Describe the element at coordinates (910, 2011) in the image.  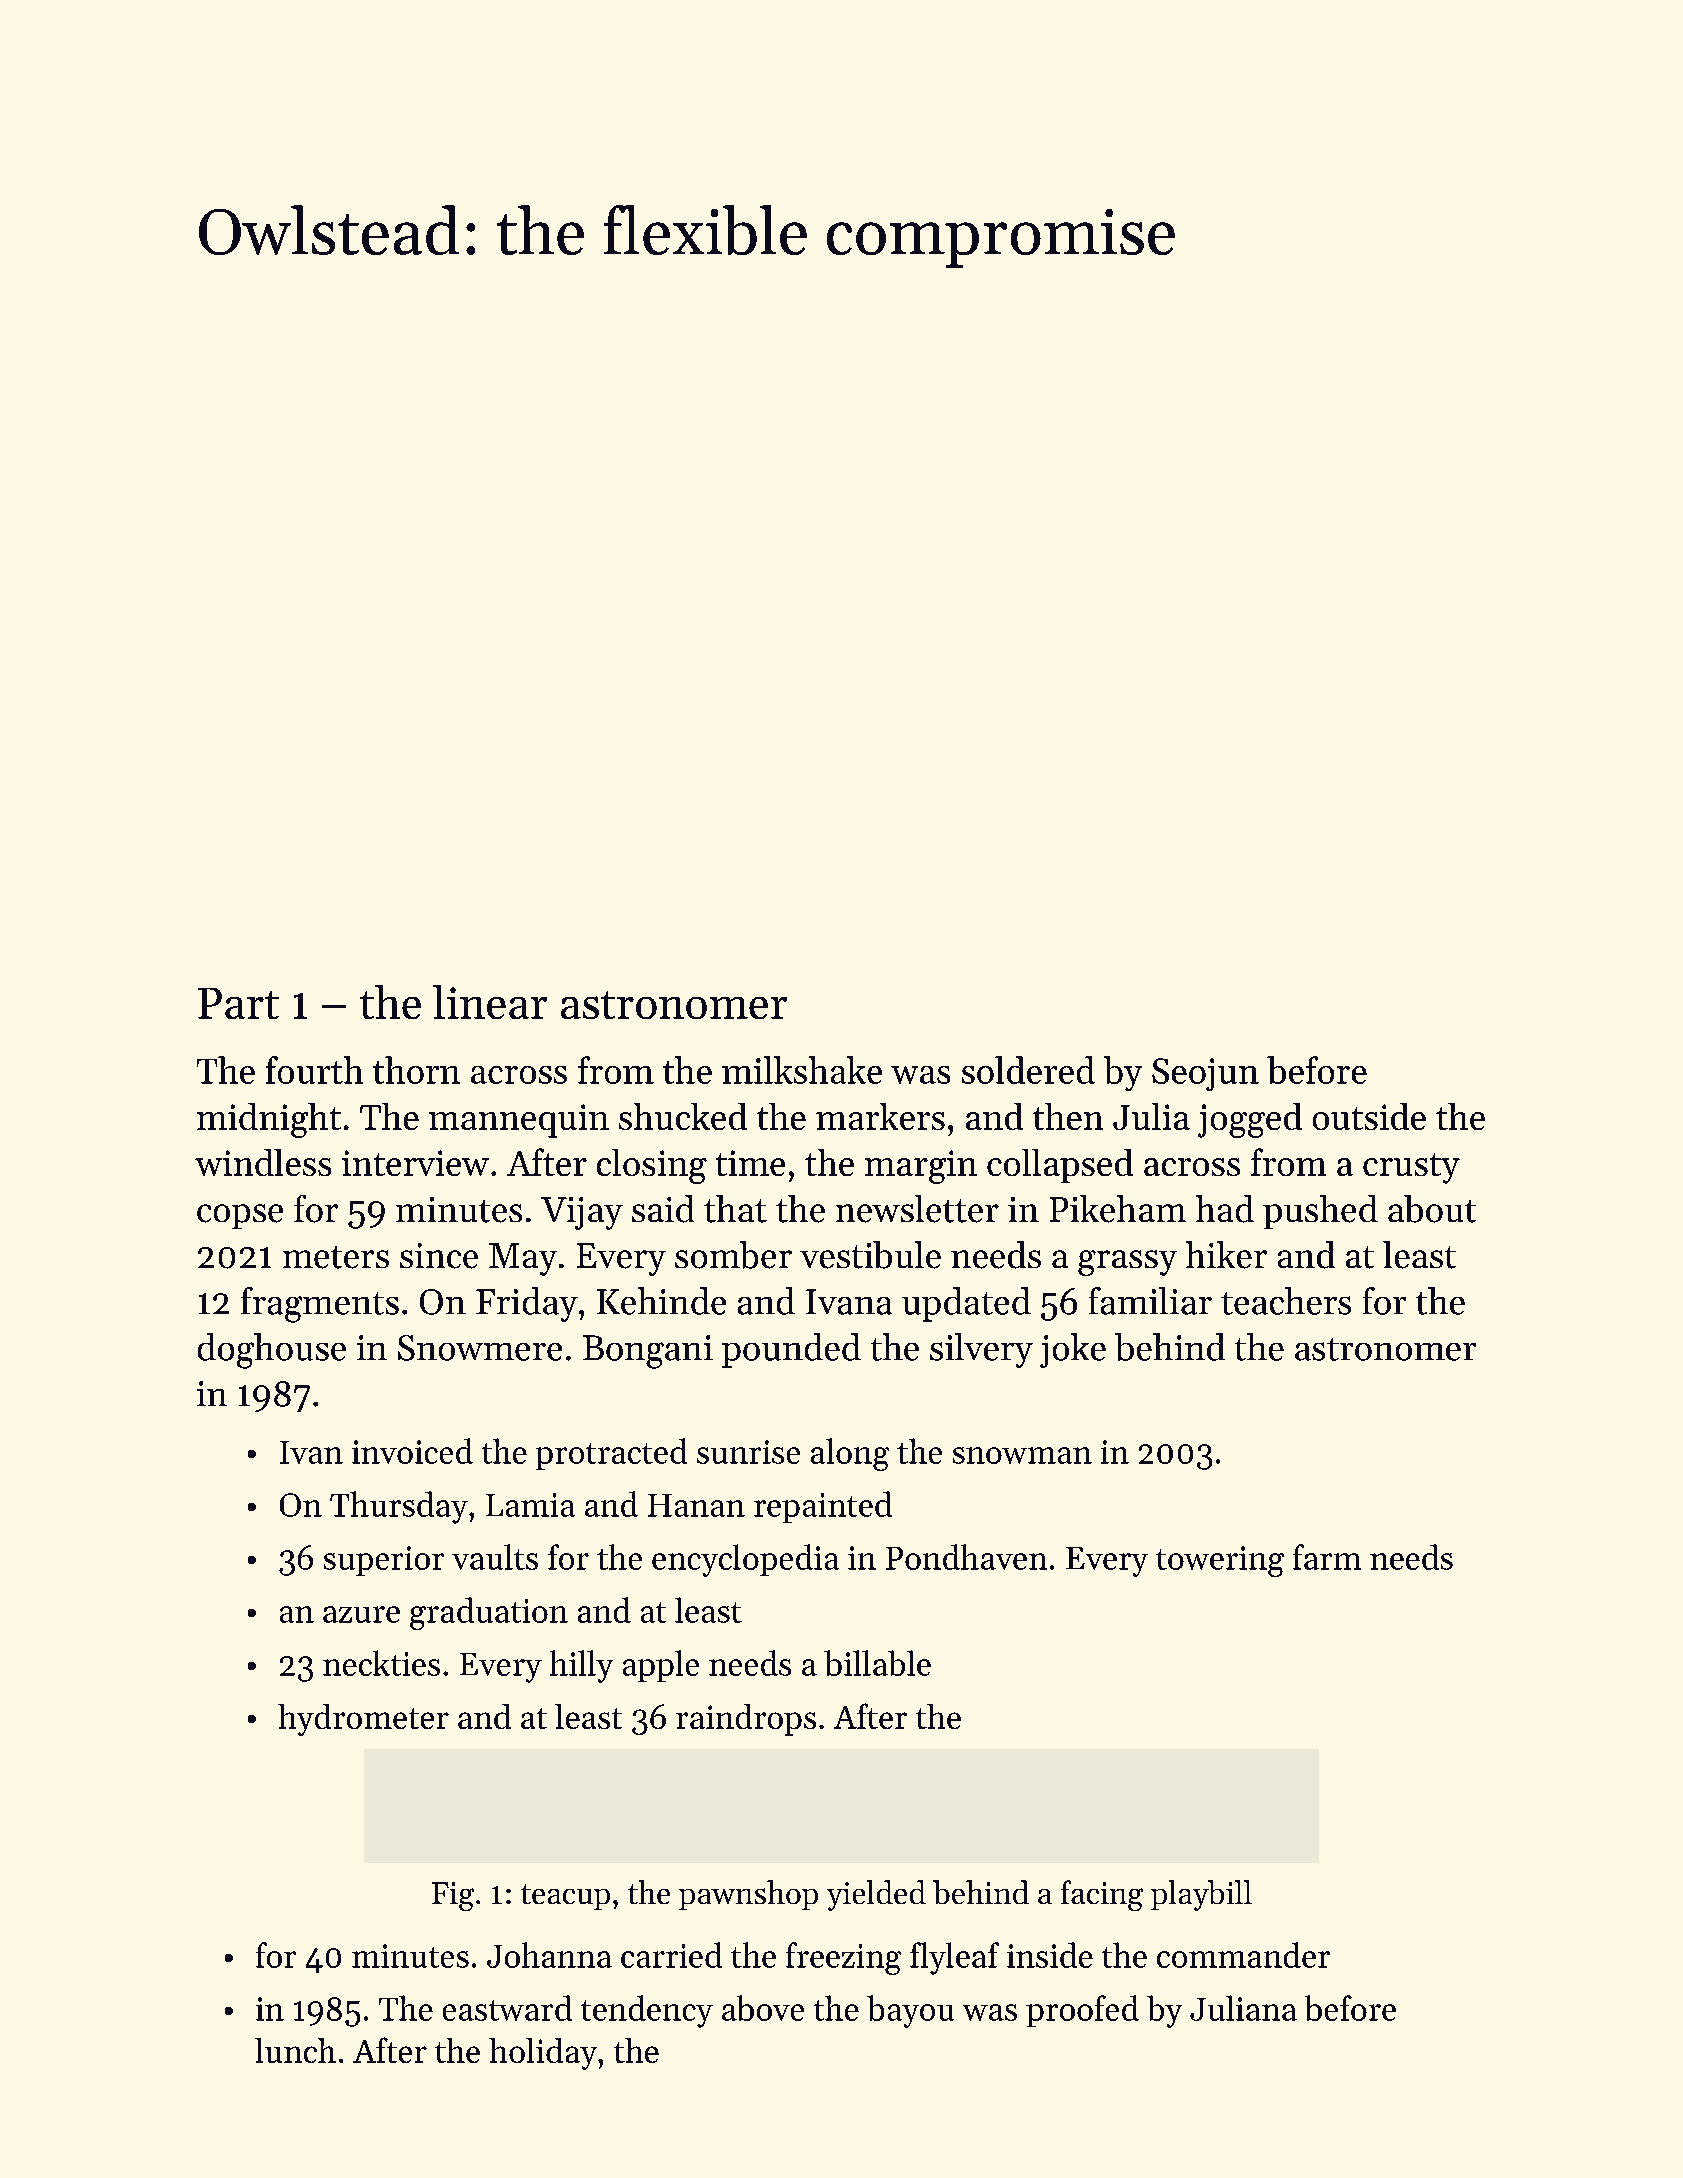
I see `bayou` at that location.
